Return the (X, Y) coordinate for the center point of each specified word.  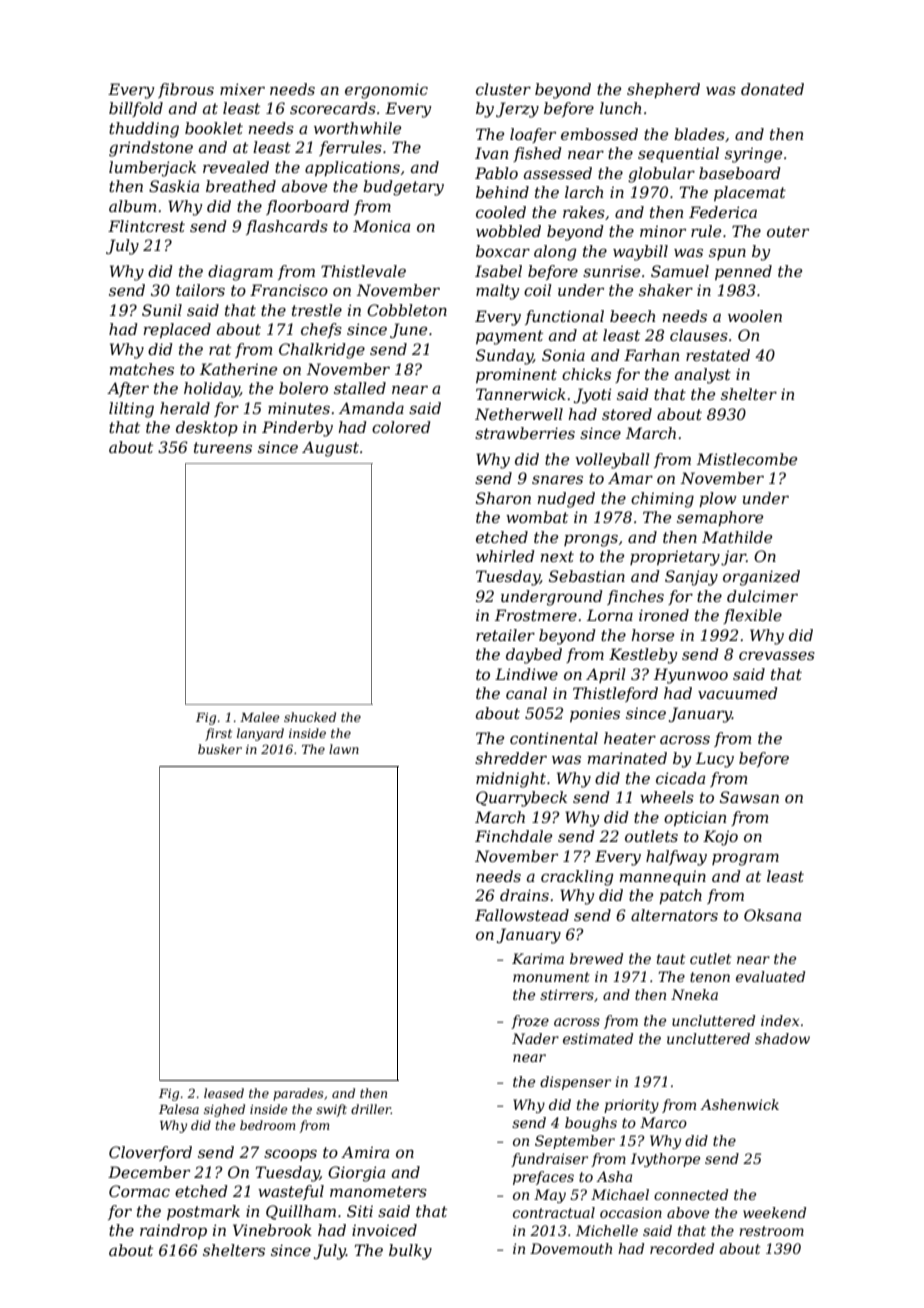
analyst (703, 376)
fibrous (186, 90)
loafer (533, 135)
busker (220, 749)
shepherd (663, 90)
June (408, 330)
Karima (538, 958)
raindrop (173, 1231)
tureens (223, 447)
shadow (782, 1038)
